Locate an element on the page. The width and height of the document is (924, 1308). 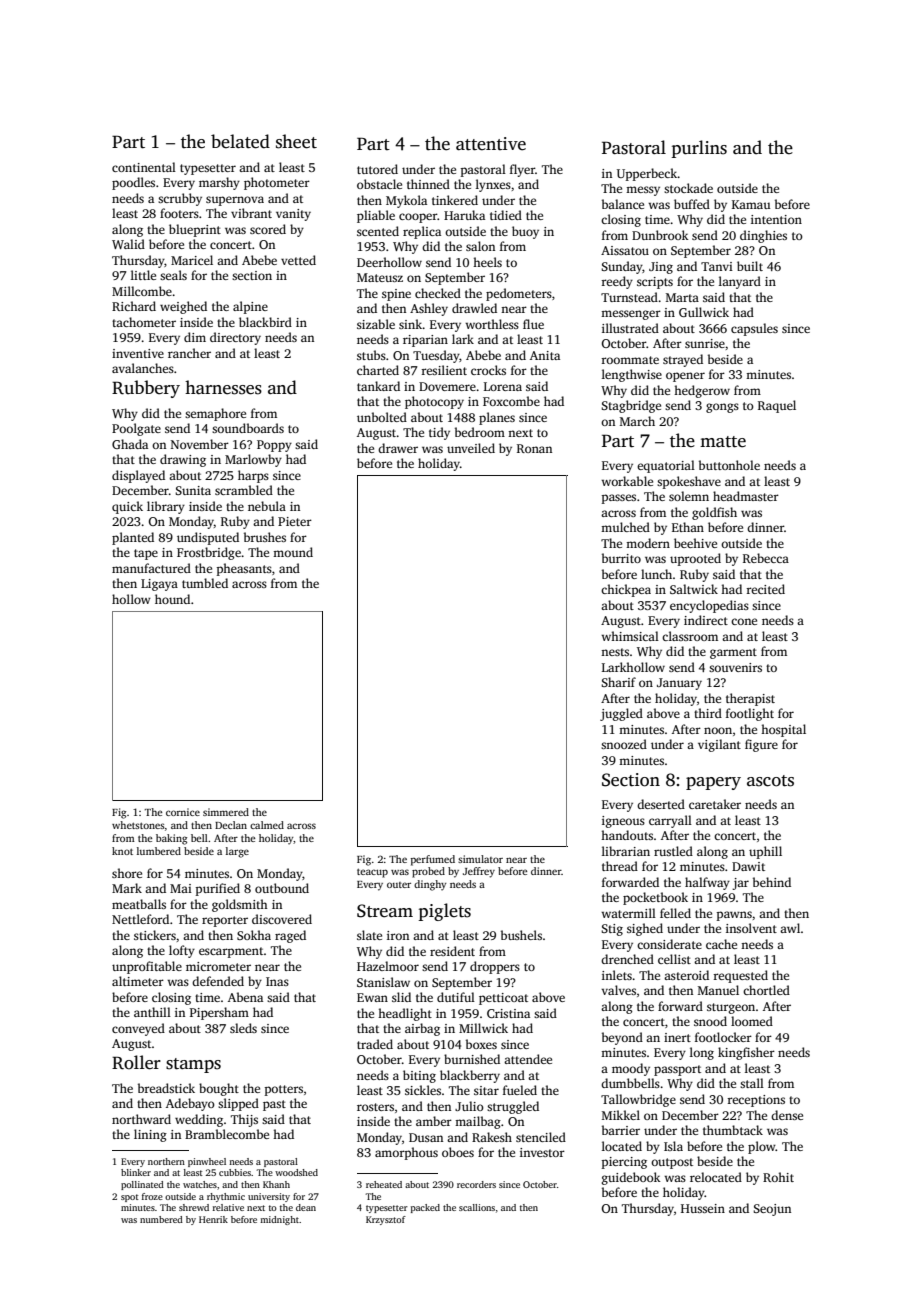
tutored is located at coordinates (377, 169).
